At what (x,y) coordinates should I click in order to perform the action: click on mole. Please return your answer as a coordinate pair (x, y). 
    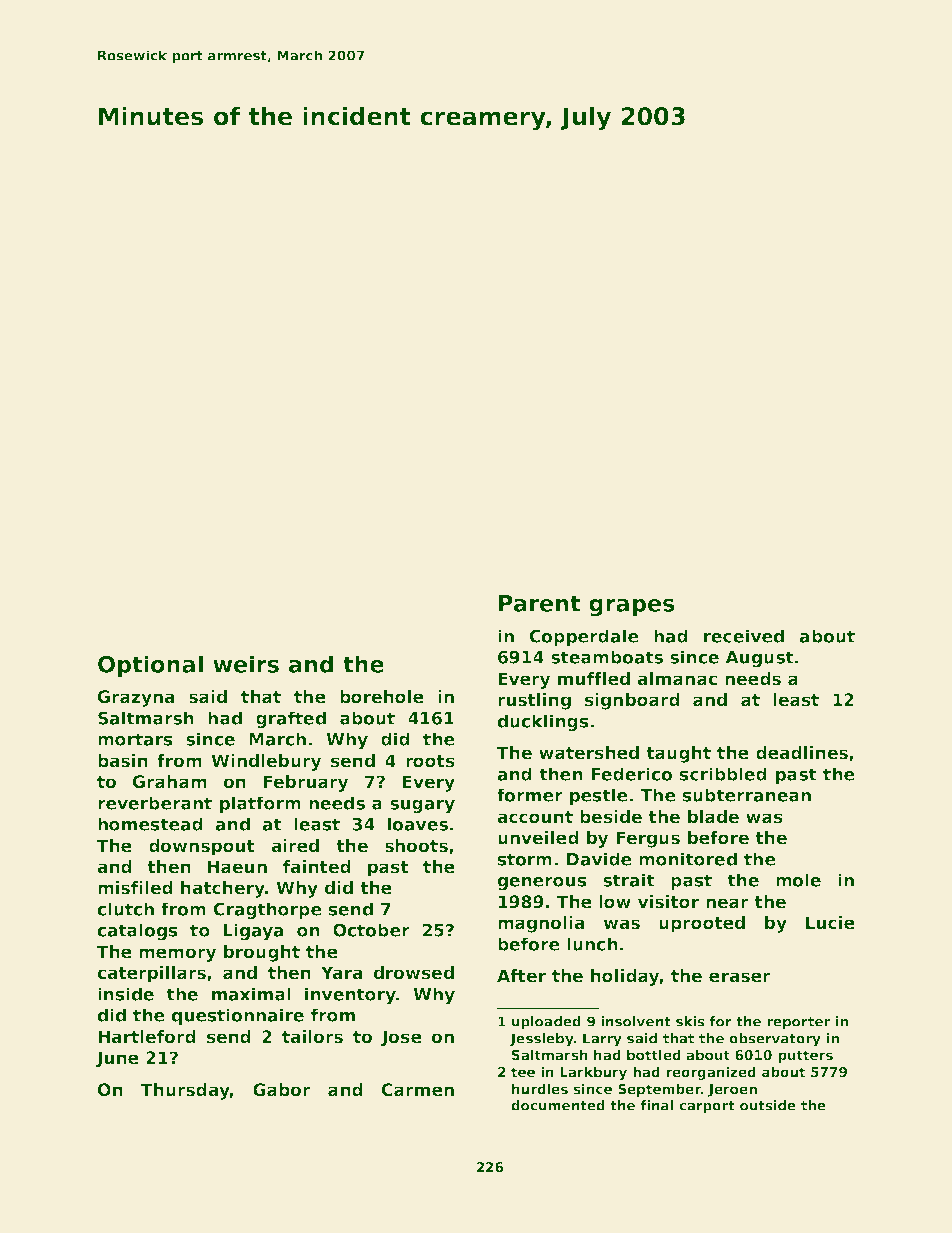
    Looking at the image, I should click on (798, 880).
